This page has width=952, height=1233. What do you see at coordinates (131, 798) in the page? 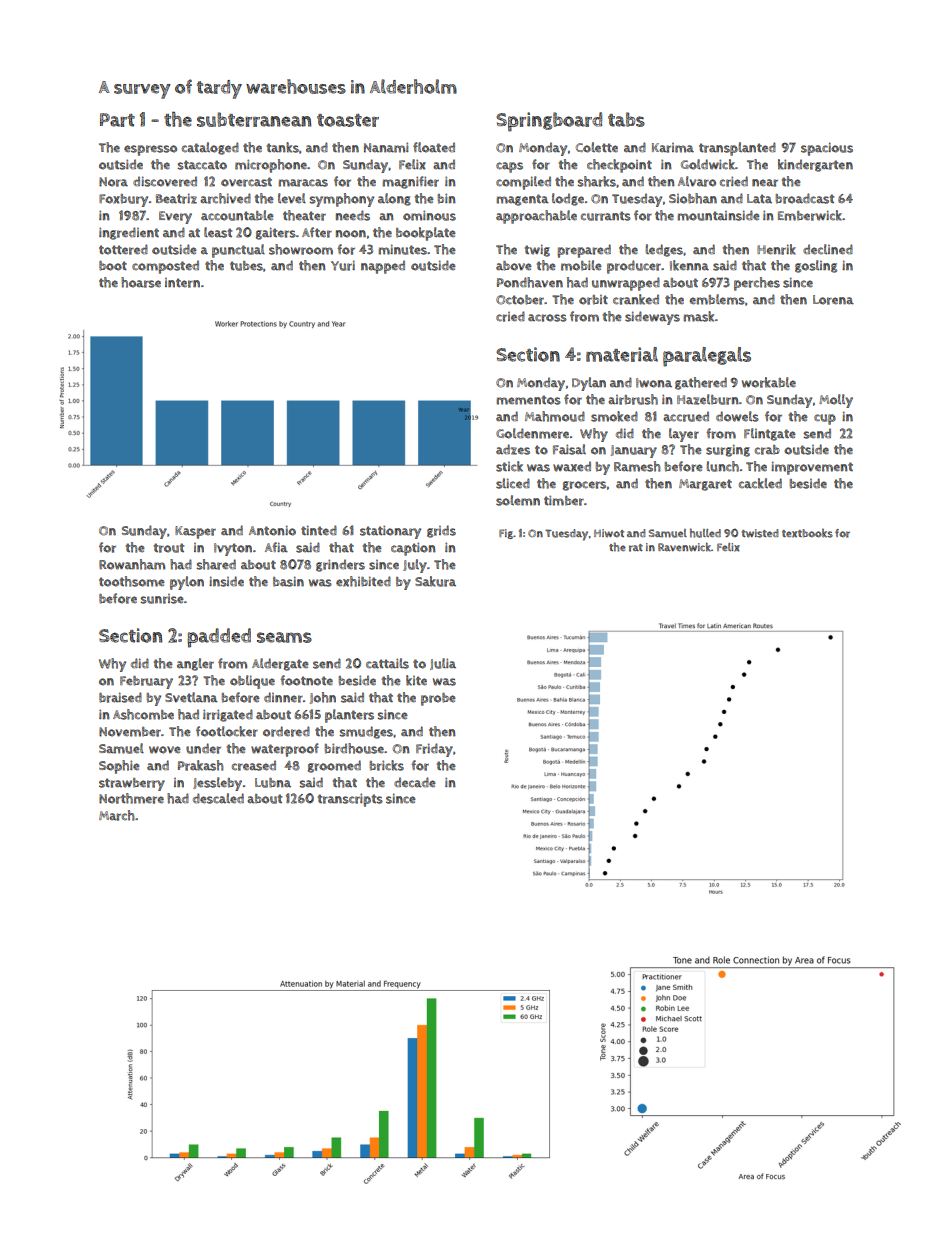
I see `Northmere` at bounding box center [131, 798].
